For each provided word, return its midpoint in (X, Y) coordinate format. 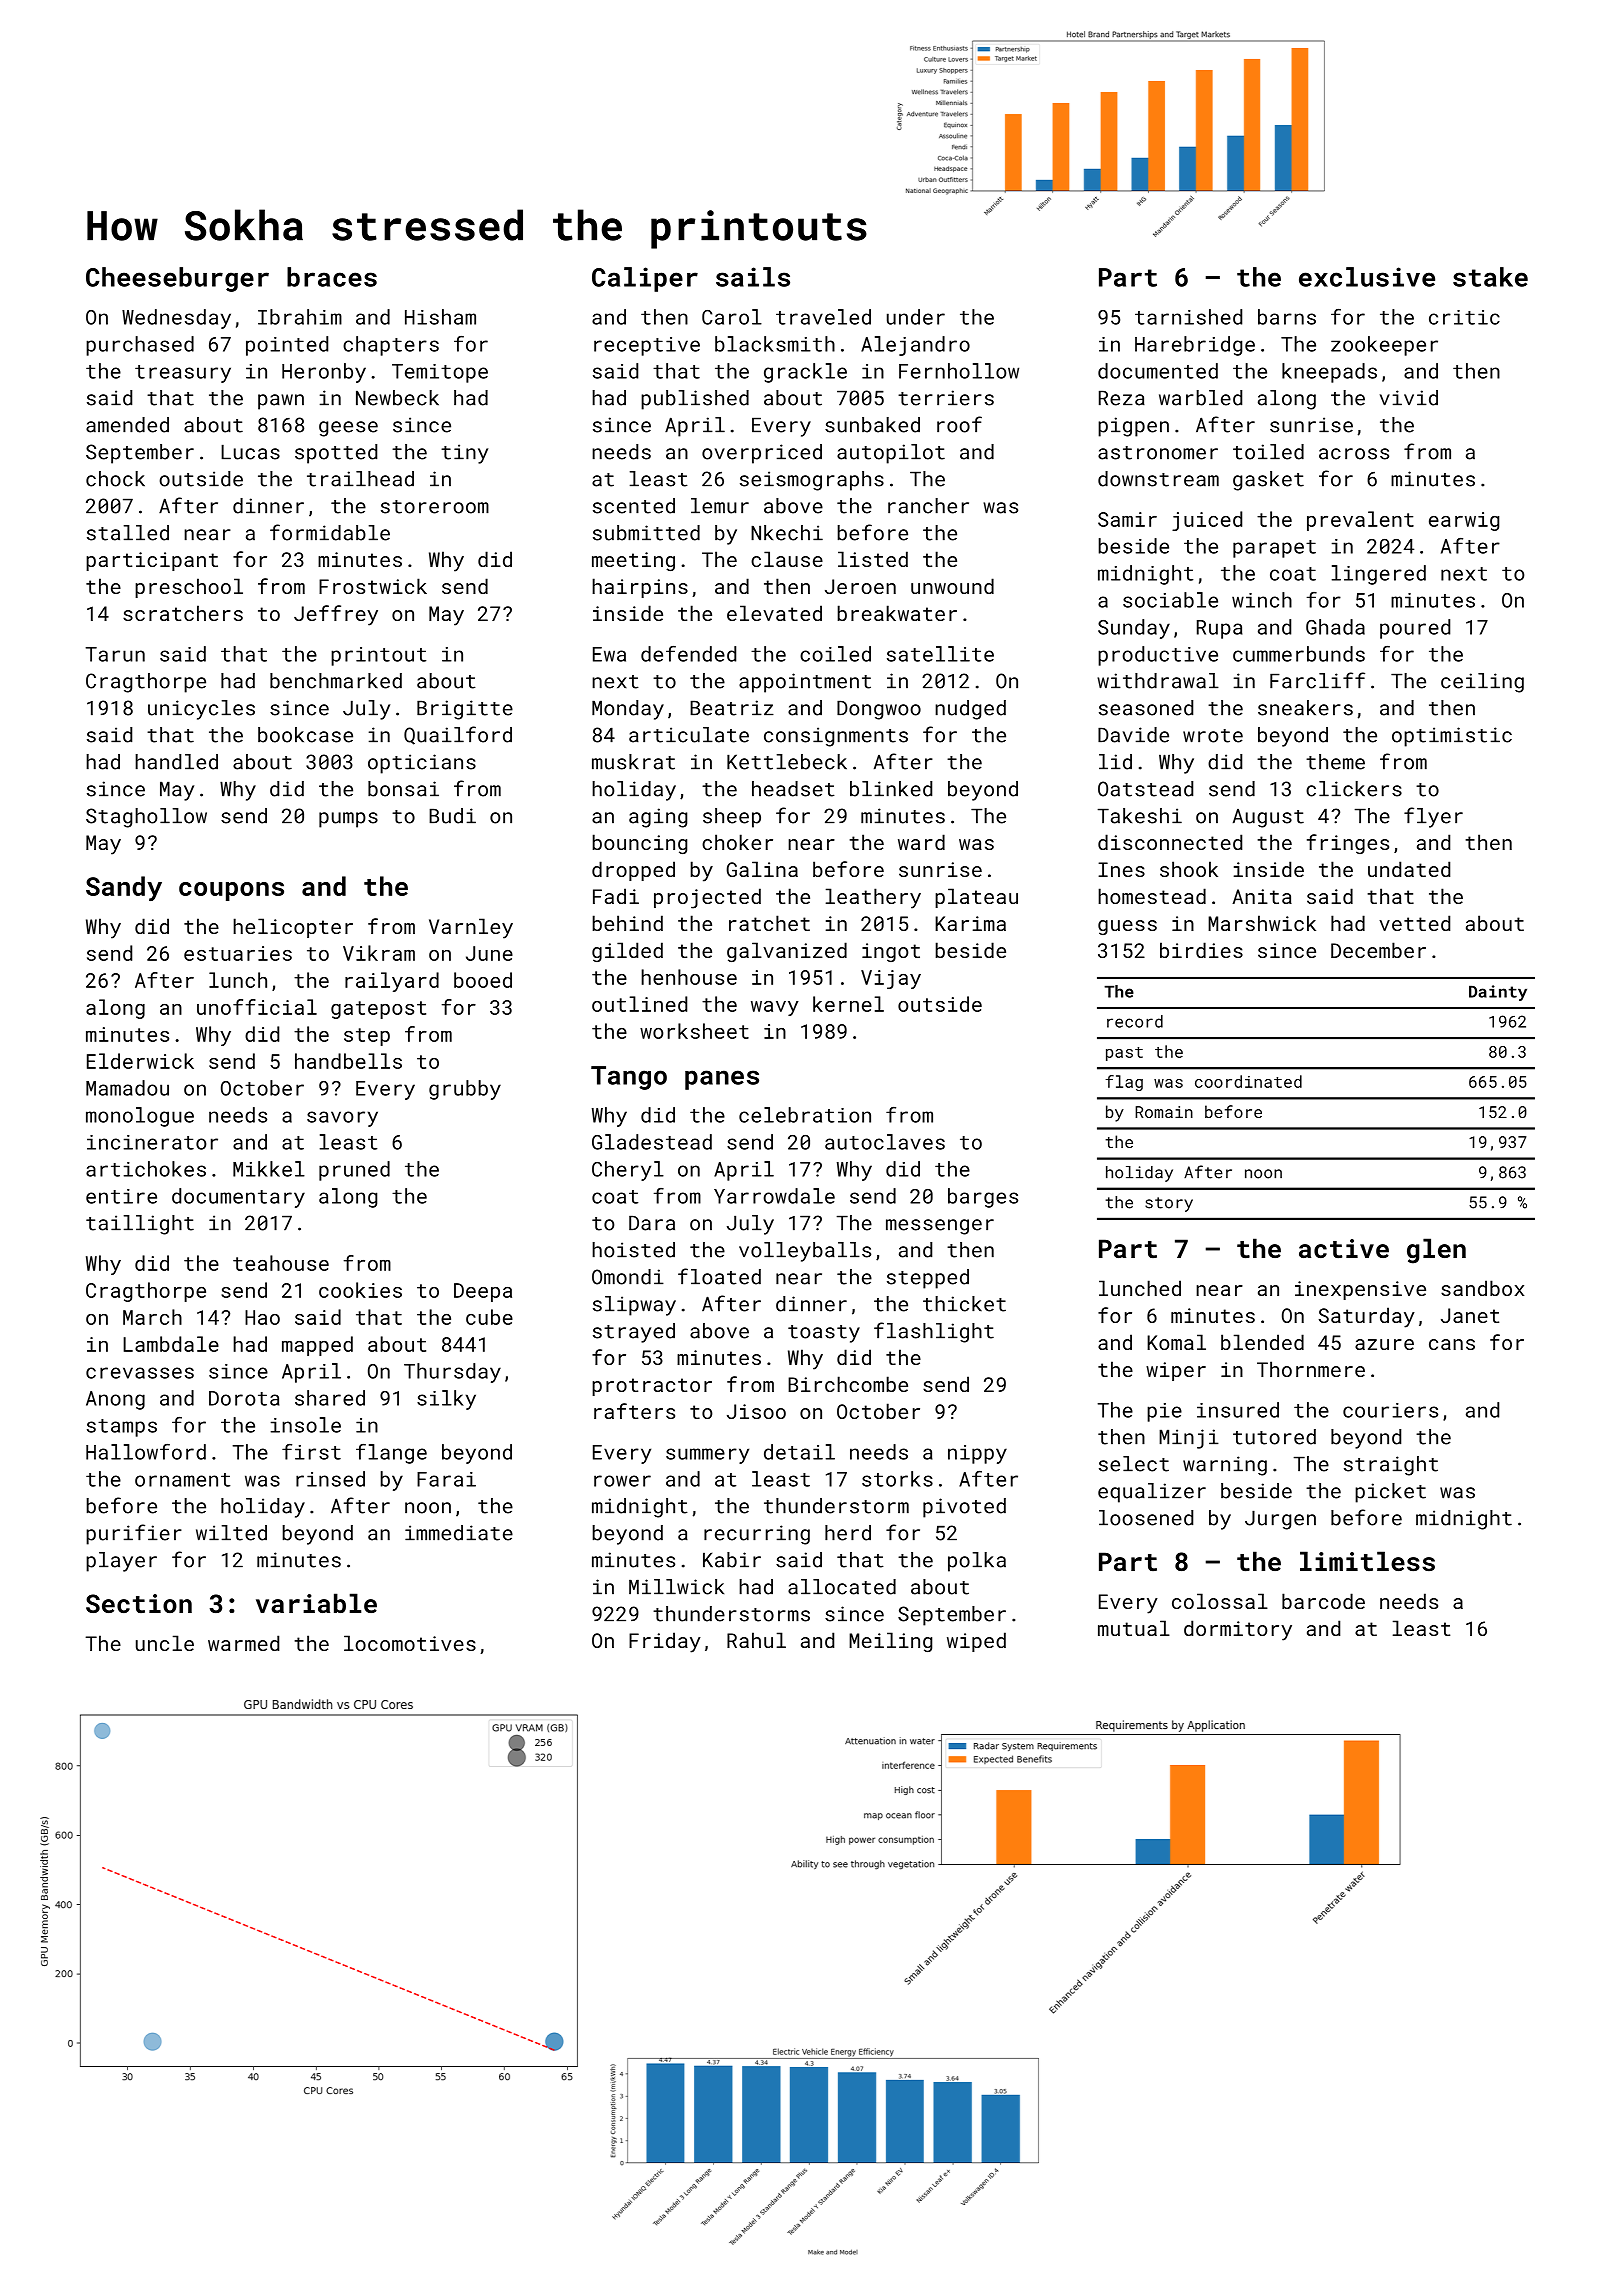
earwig (1464, 521)
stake (1490, 277)
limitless (1367, 1561)
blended (1262, 1342)
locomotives (410, 1643)
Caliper (645, 279)
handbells (348, 1061)
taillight (140, 1225)
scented (634, 506)
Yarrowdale (774, 1196)
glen (1436, 1251)
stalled (128, 533)
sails (753, 277)
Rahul (756, 1640)
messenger (940, 1227)
